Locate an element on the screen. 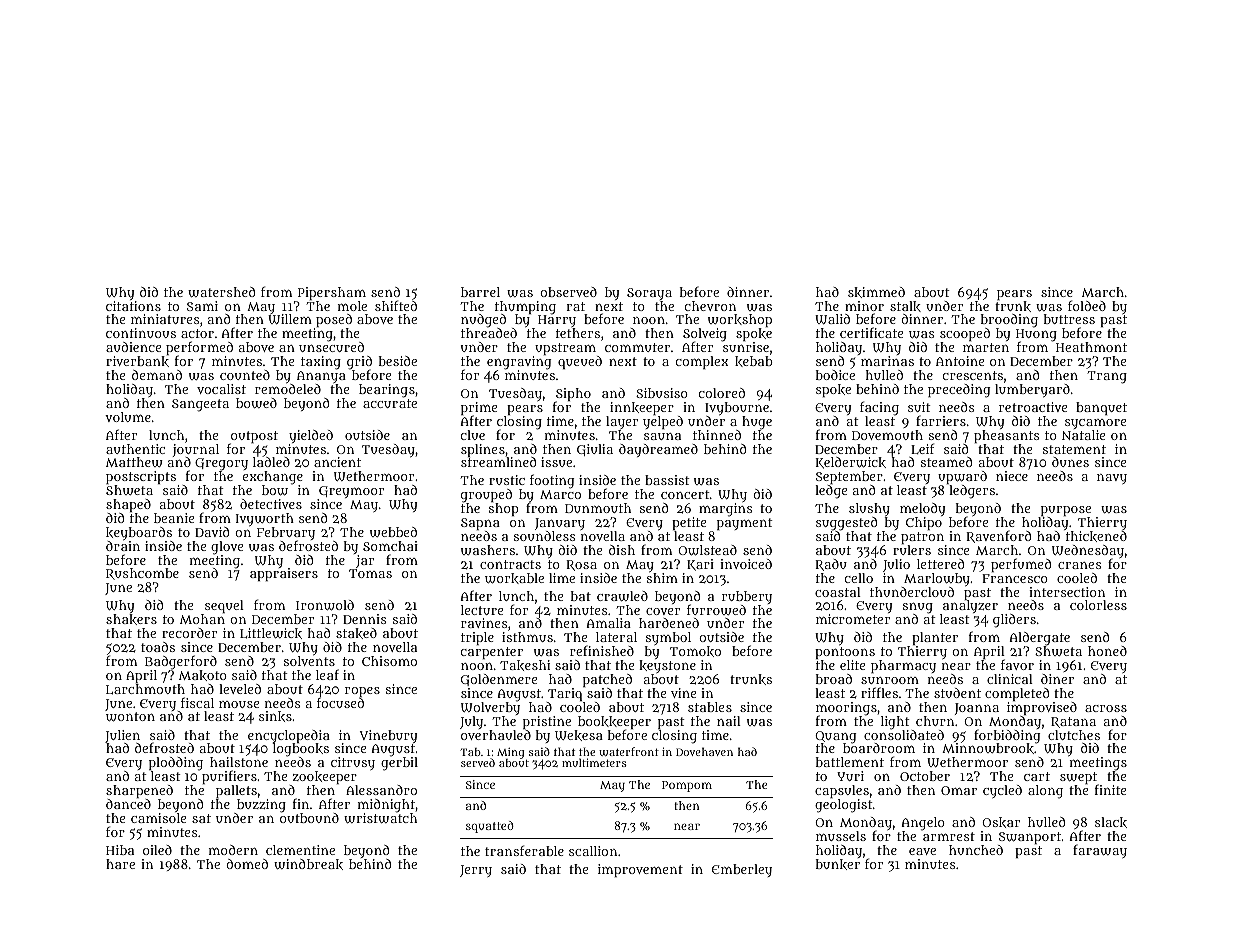 The width and height of the screenshot is (1233, 952). sycamore is located at coordinates (1095, 424).
